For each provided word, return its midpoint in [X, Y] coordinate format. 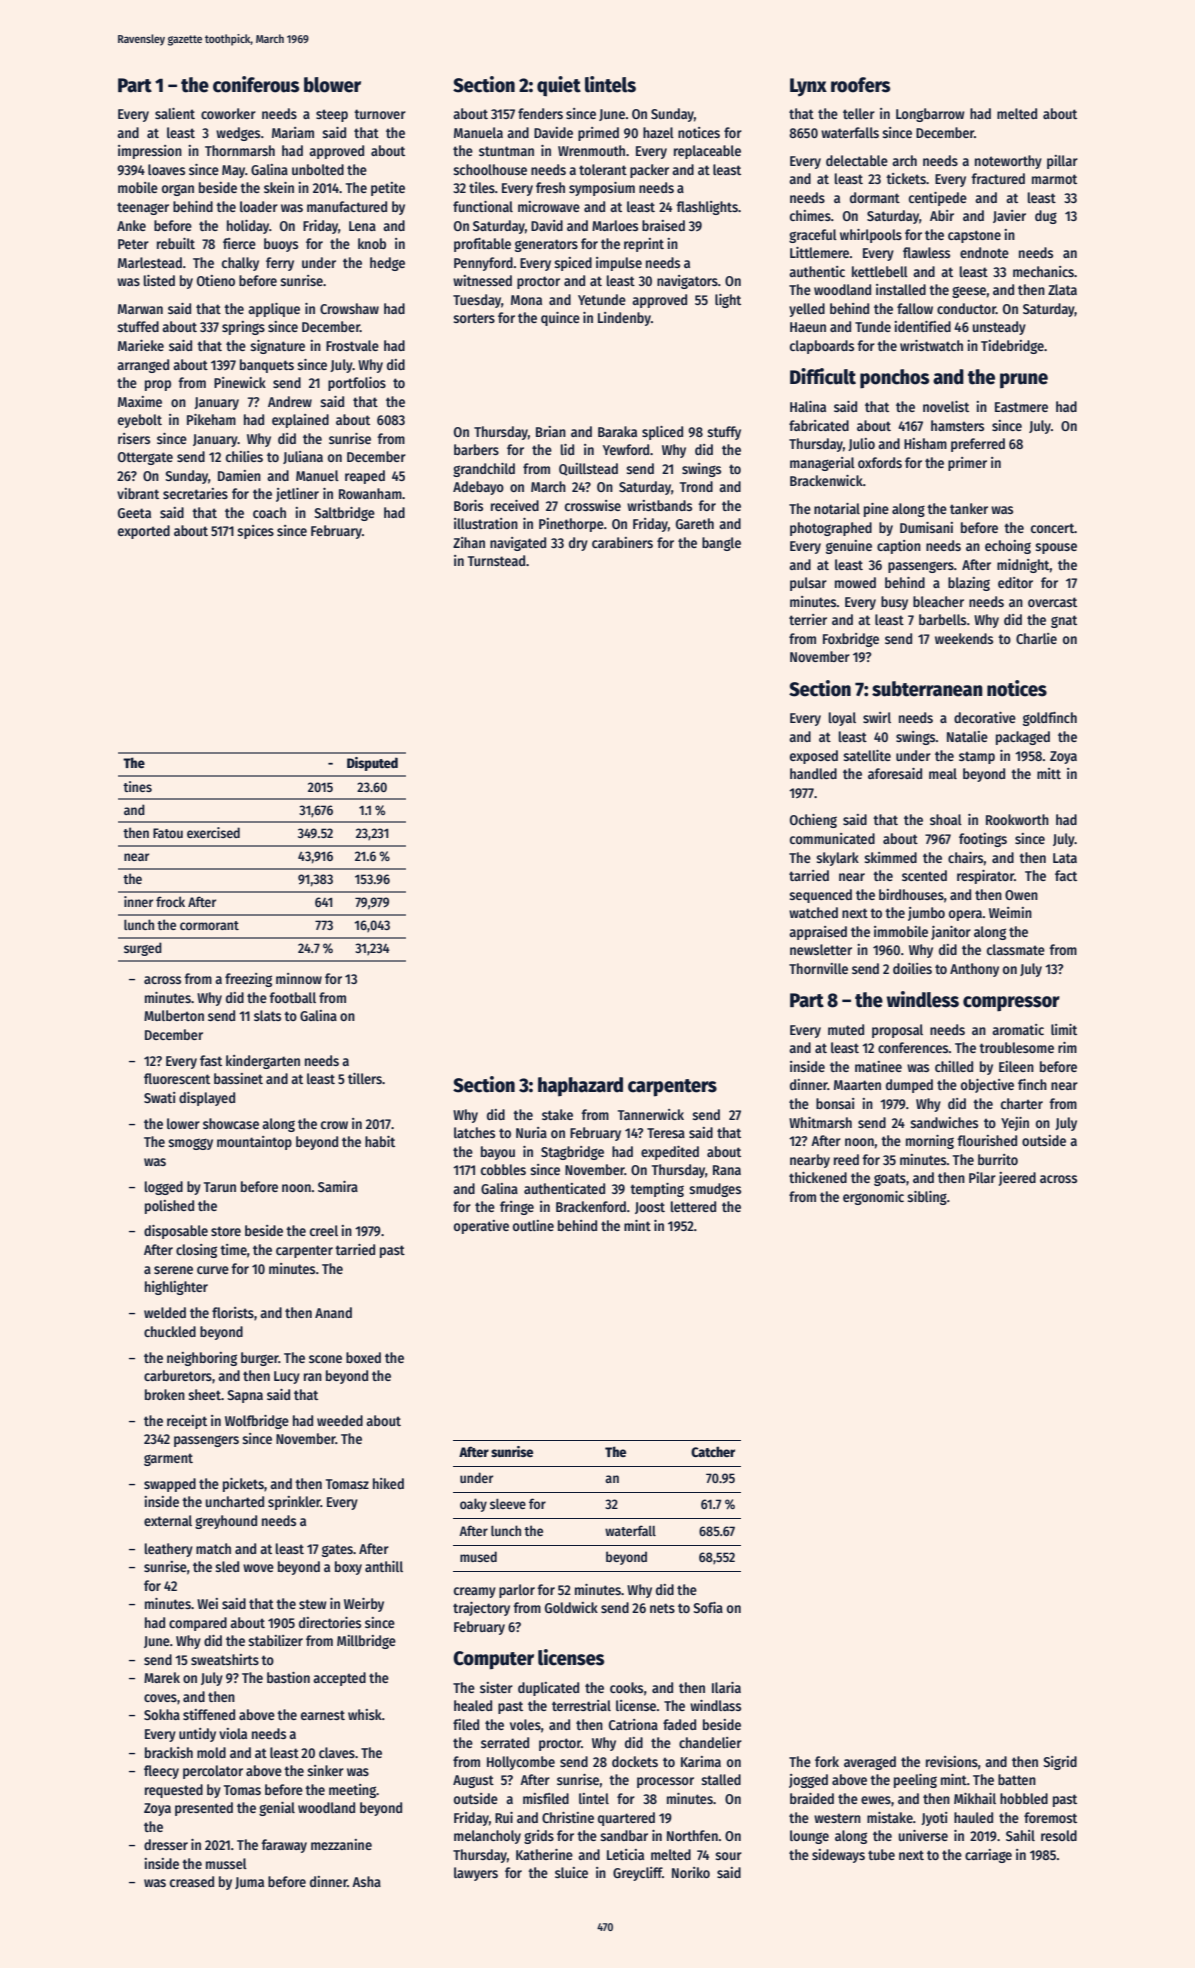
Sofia [708, 1607]
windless [922, 999]
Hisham [925, 443]
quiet [559, 86]
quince [560, 319]
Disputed [372, 764]
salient [175, 113]
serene [173, 1270]
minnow [299, 978]
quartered [626, 1819]
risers [134, 438]
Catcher [713, 1451]
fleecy [161, 1772]
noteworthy [1008, 162]
